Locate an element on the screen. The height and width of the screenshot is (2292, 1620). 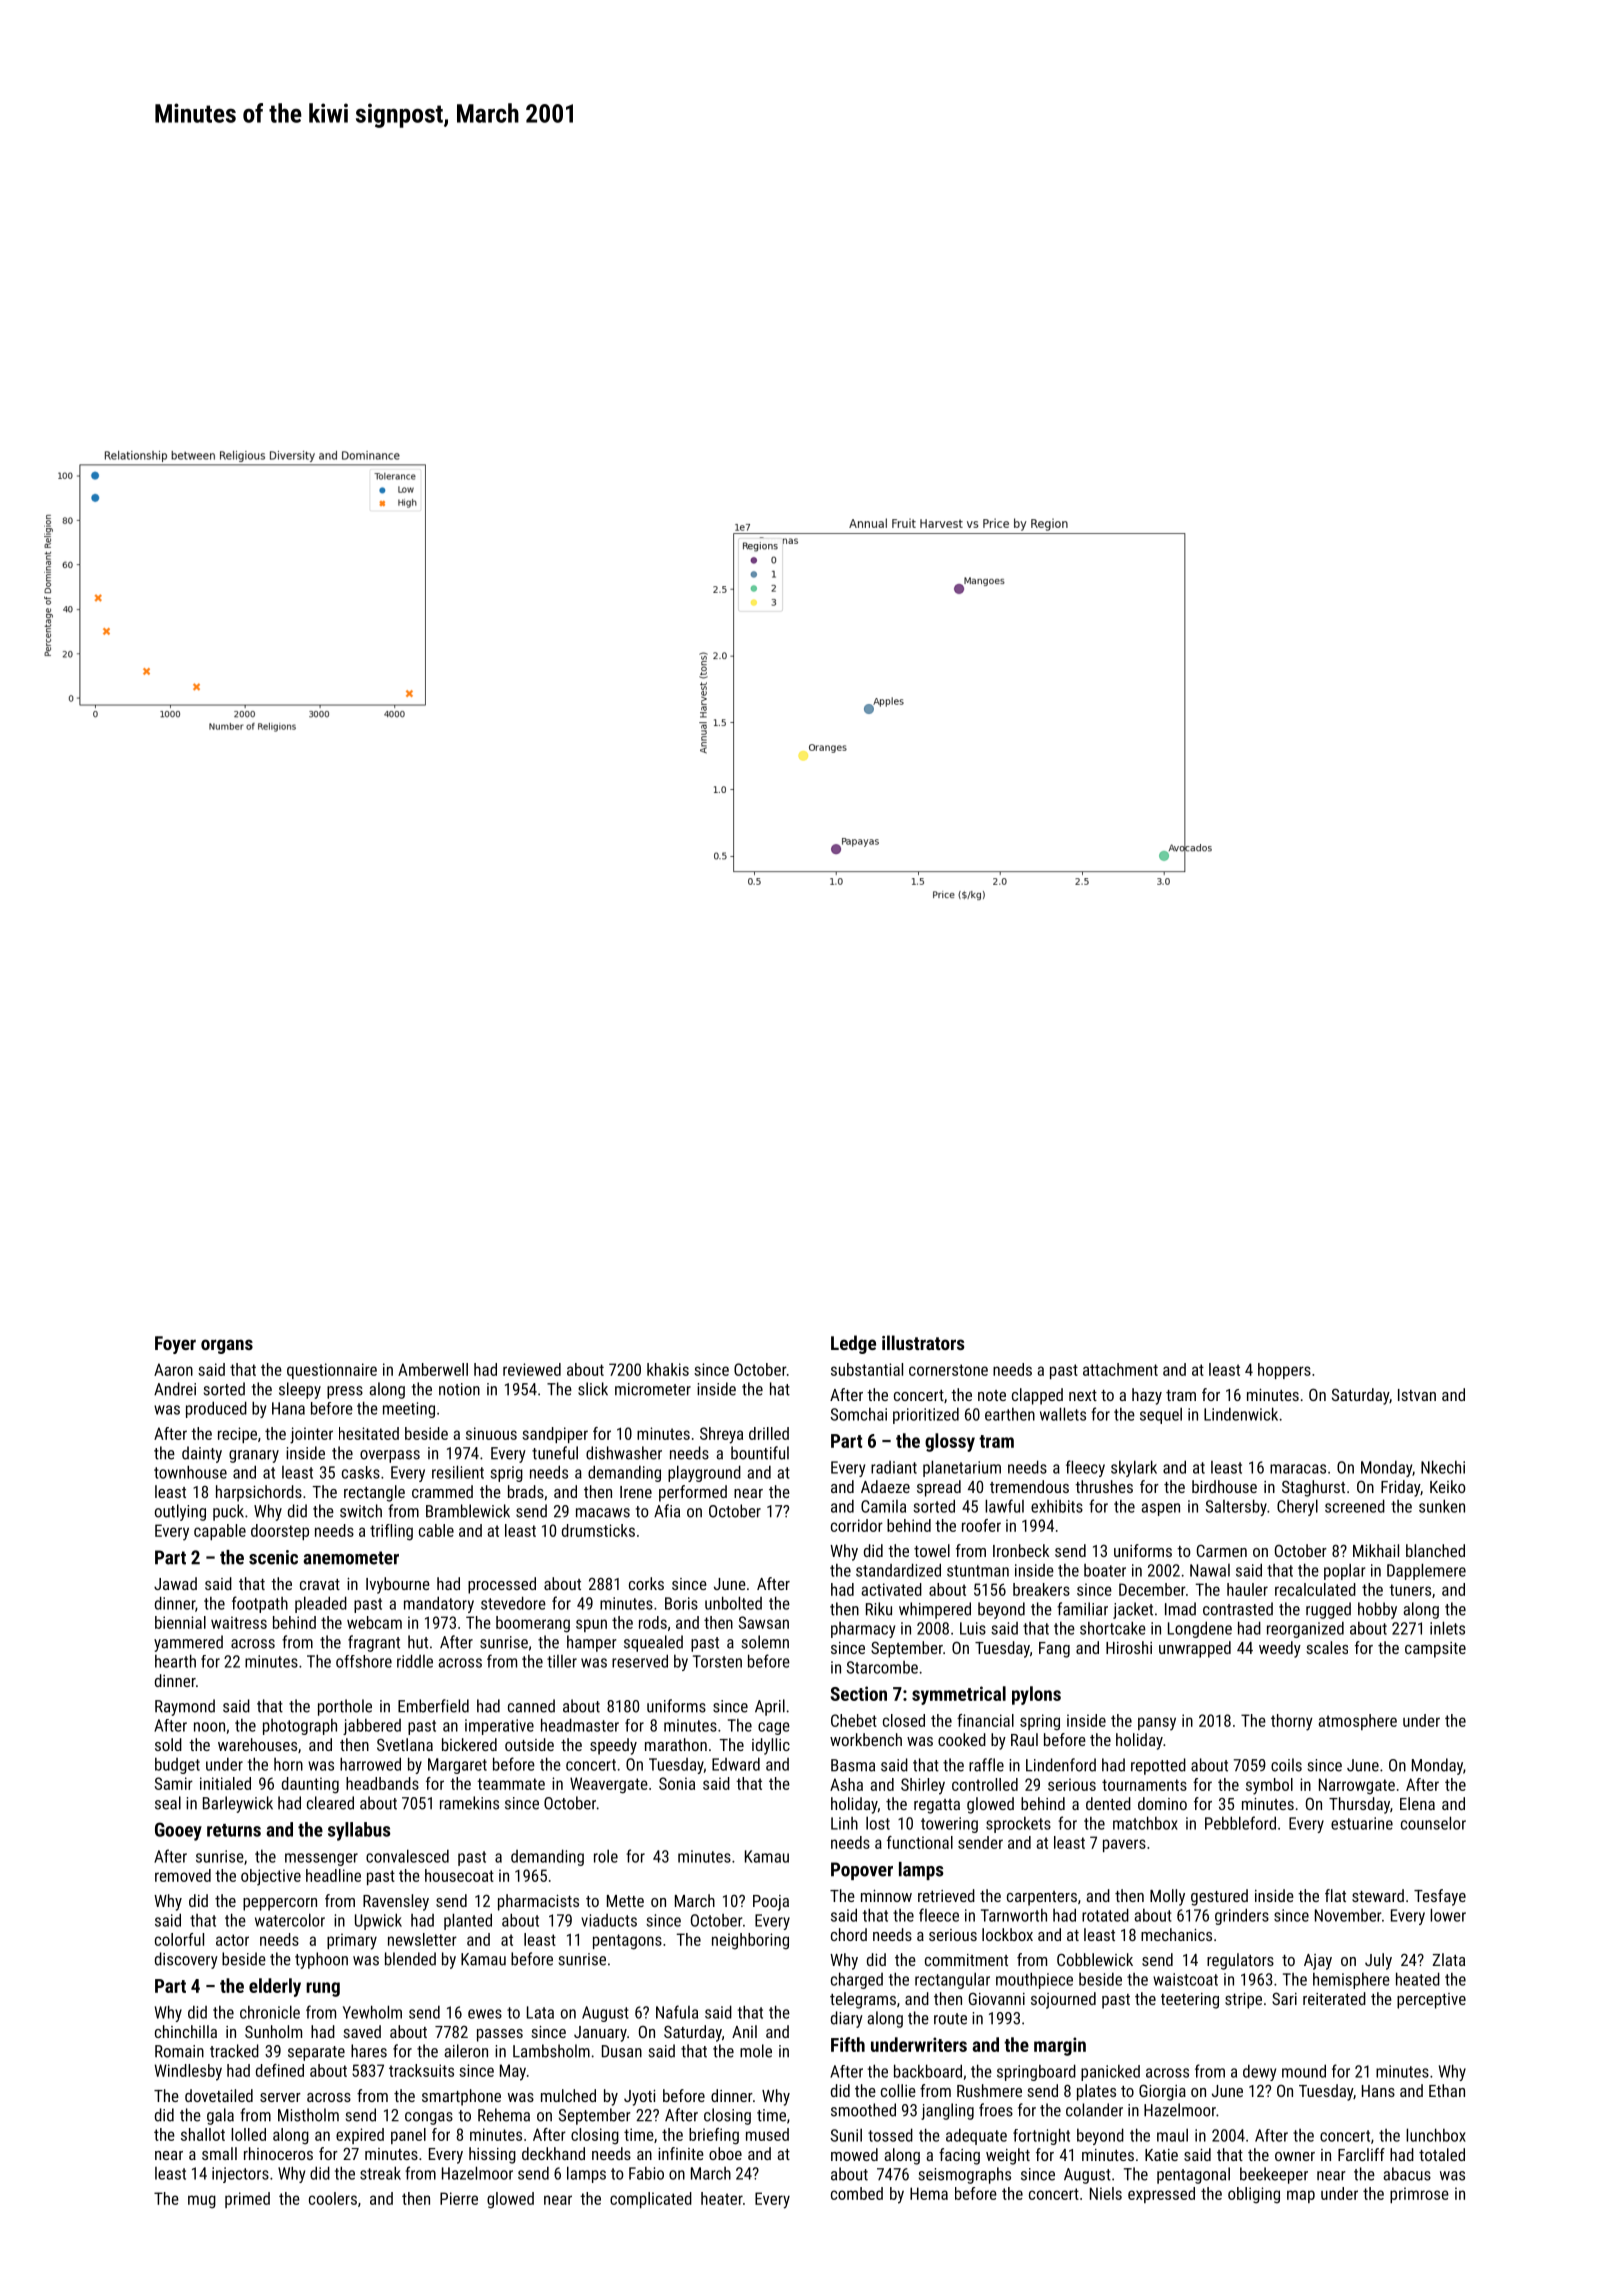
Lindenwick is located at coordinates (1241, 1414).
